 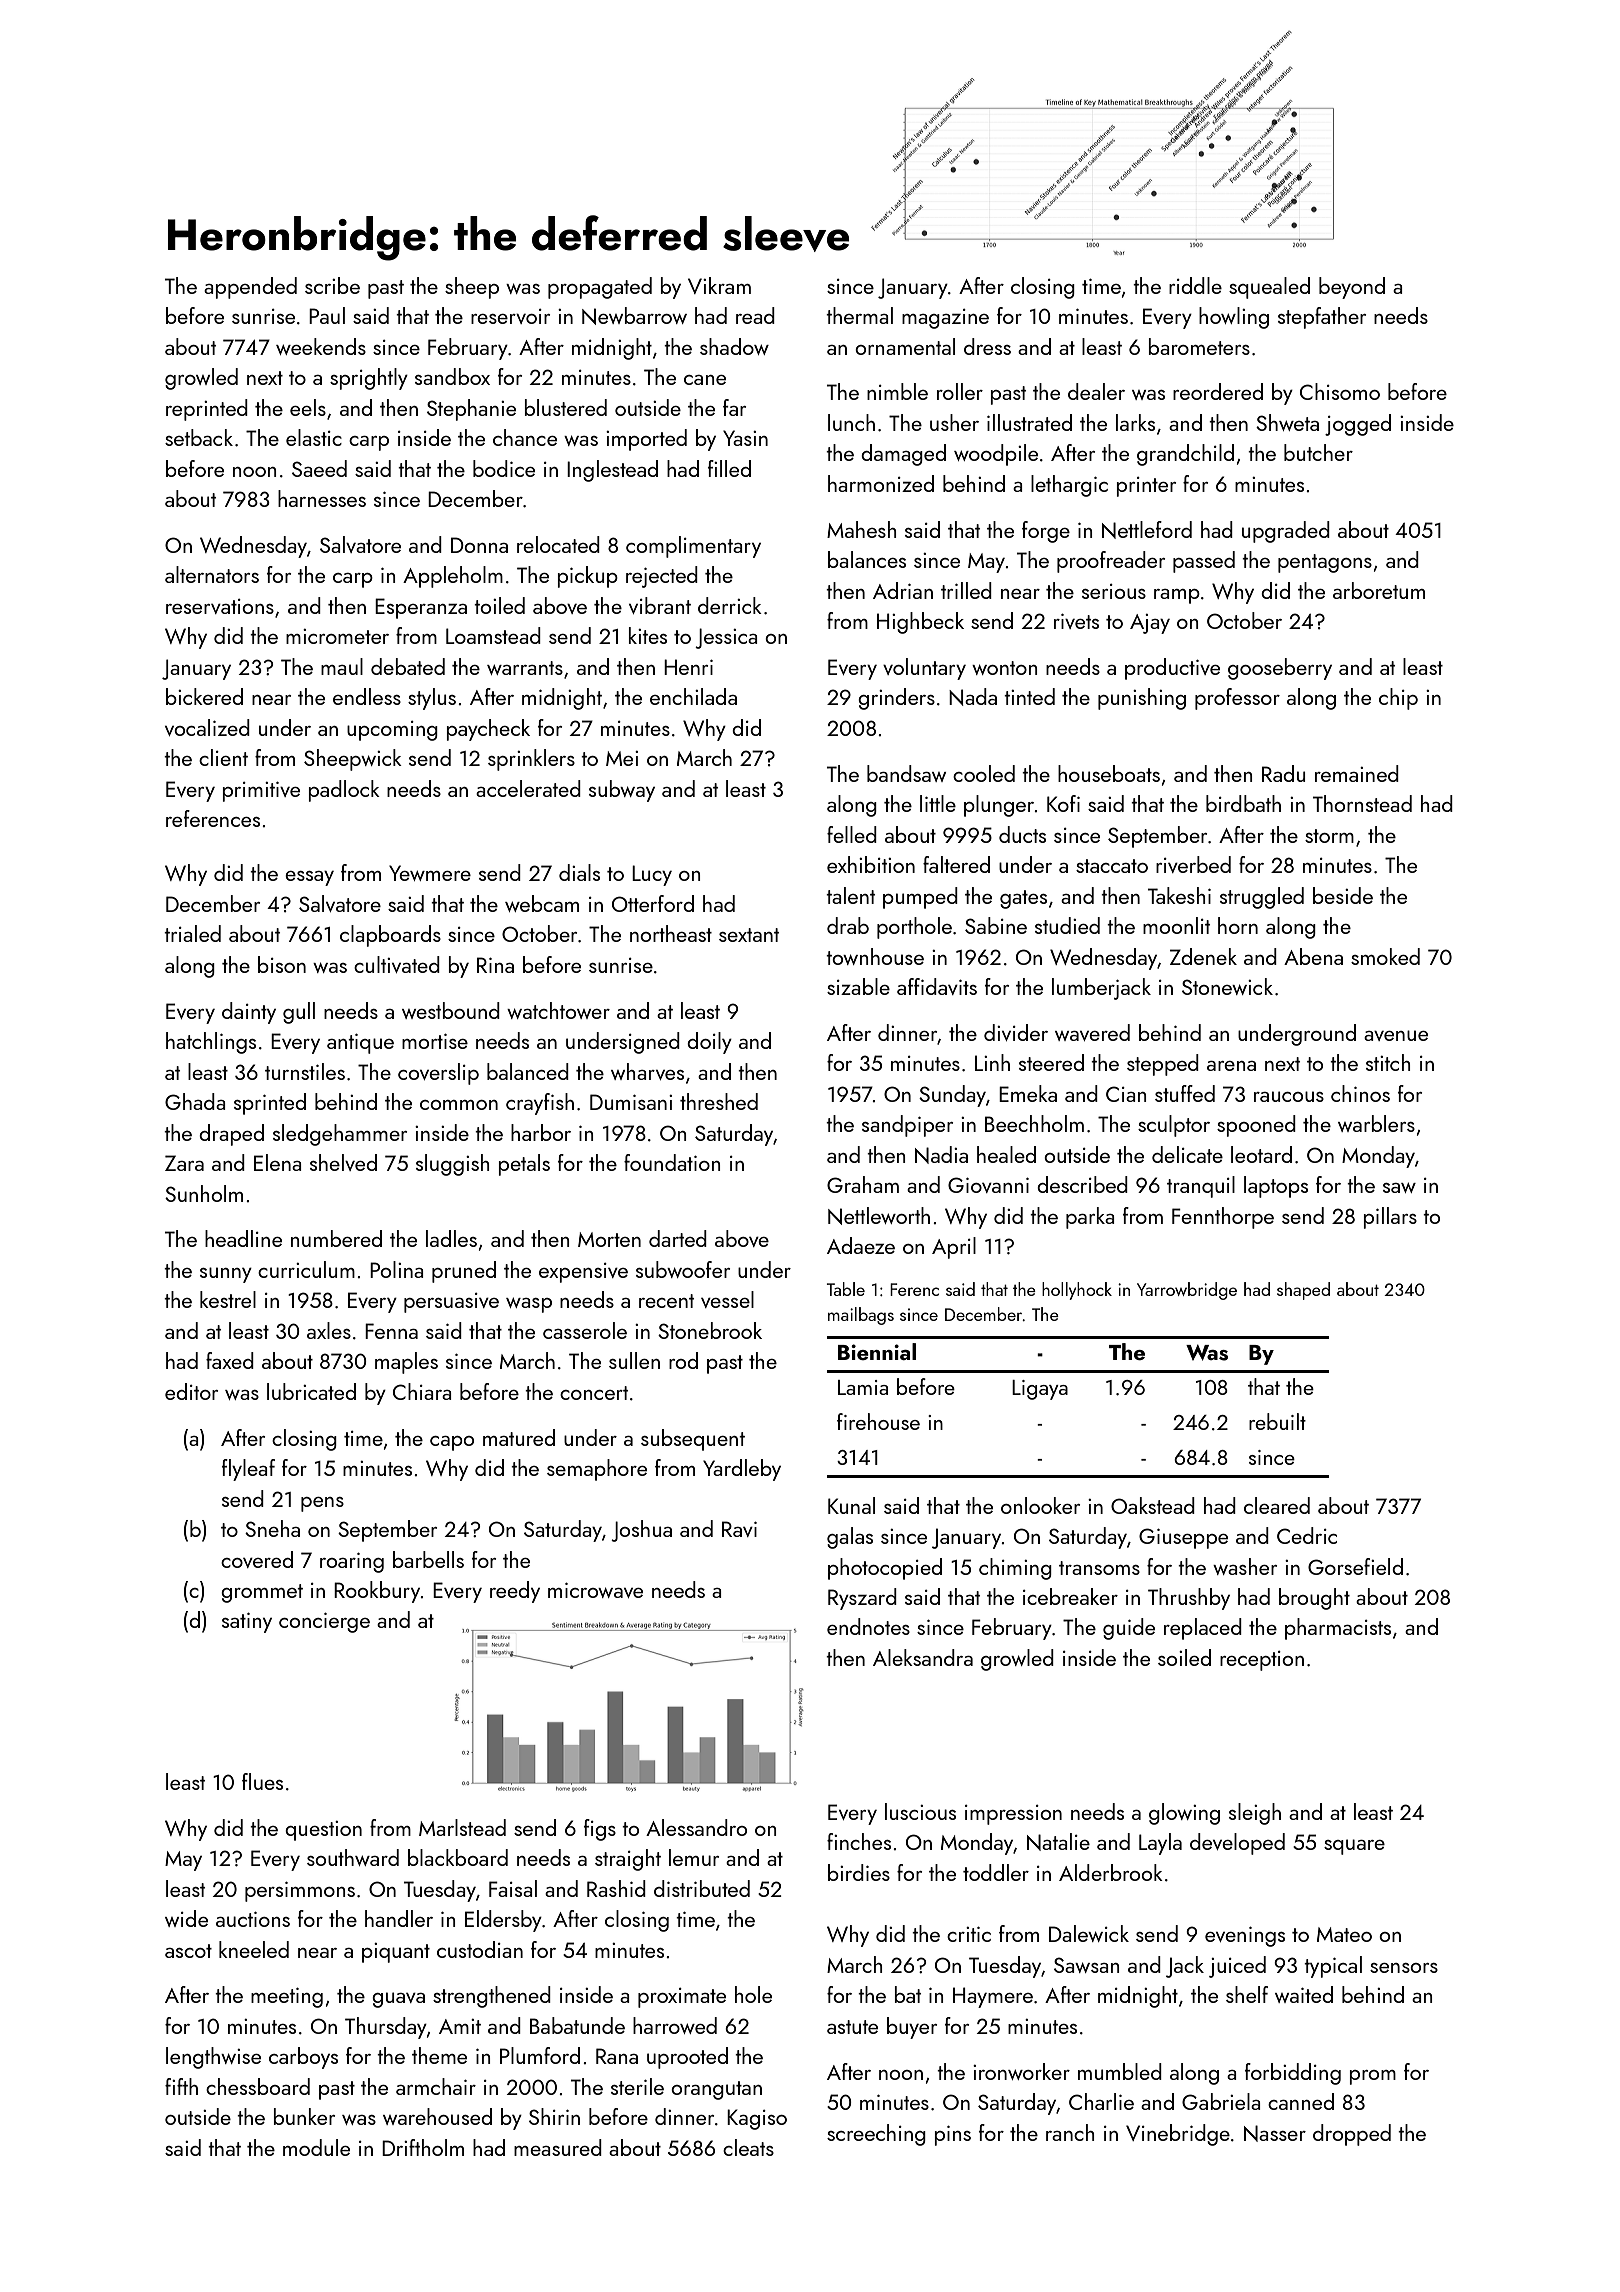 What do you see at coordinates (1357, 773) in the document?
I see `remained` at bounding box center [1357, 773].
